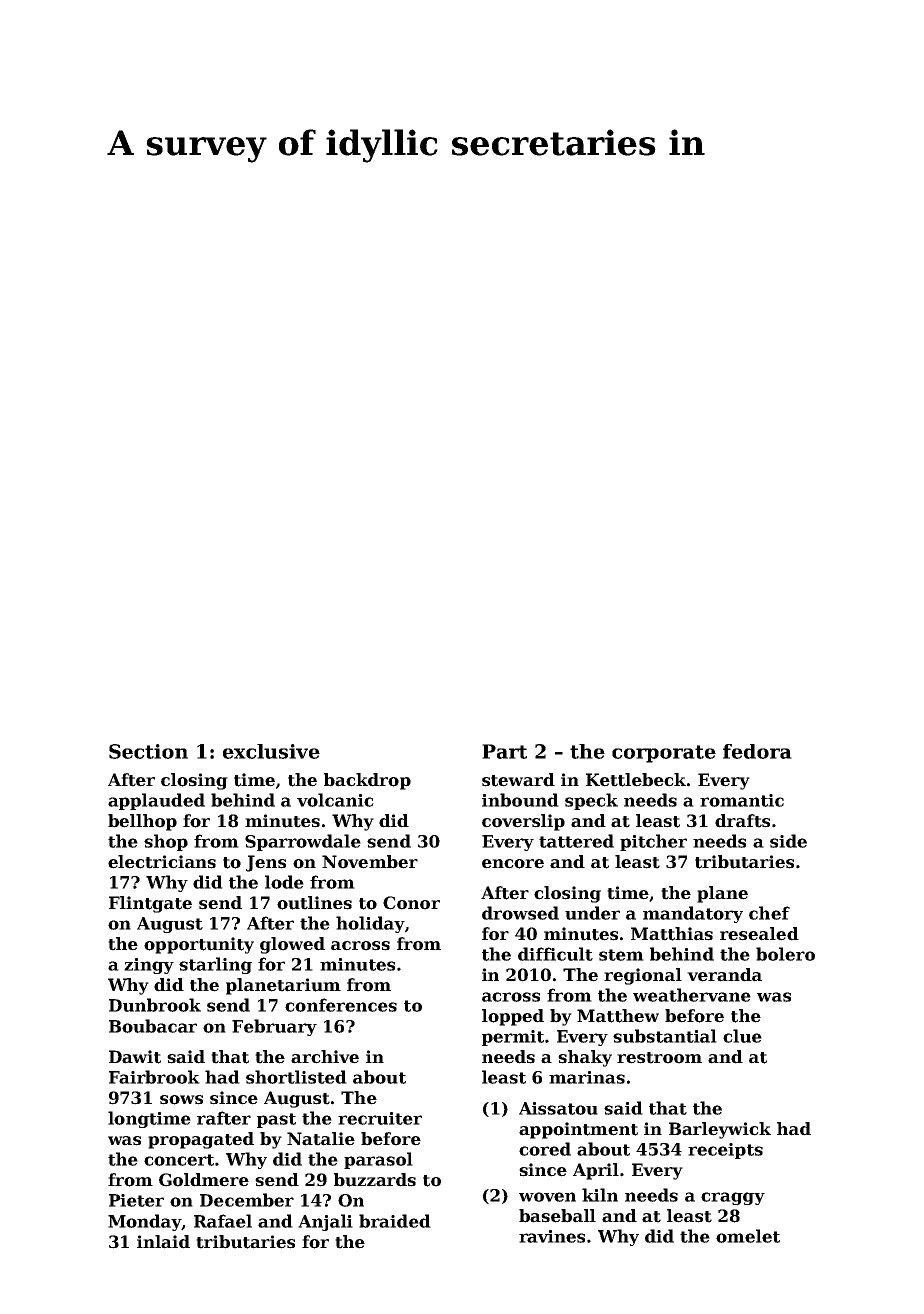  Describe the element at coordinates (664, 754) in the image. I see `corporate` at that location.
